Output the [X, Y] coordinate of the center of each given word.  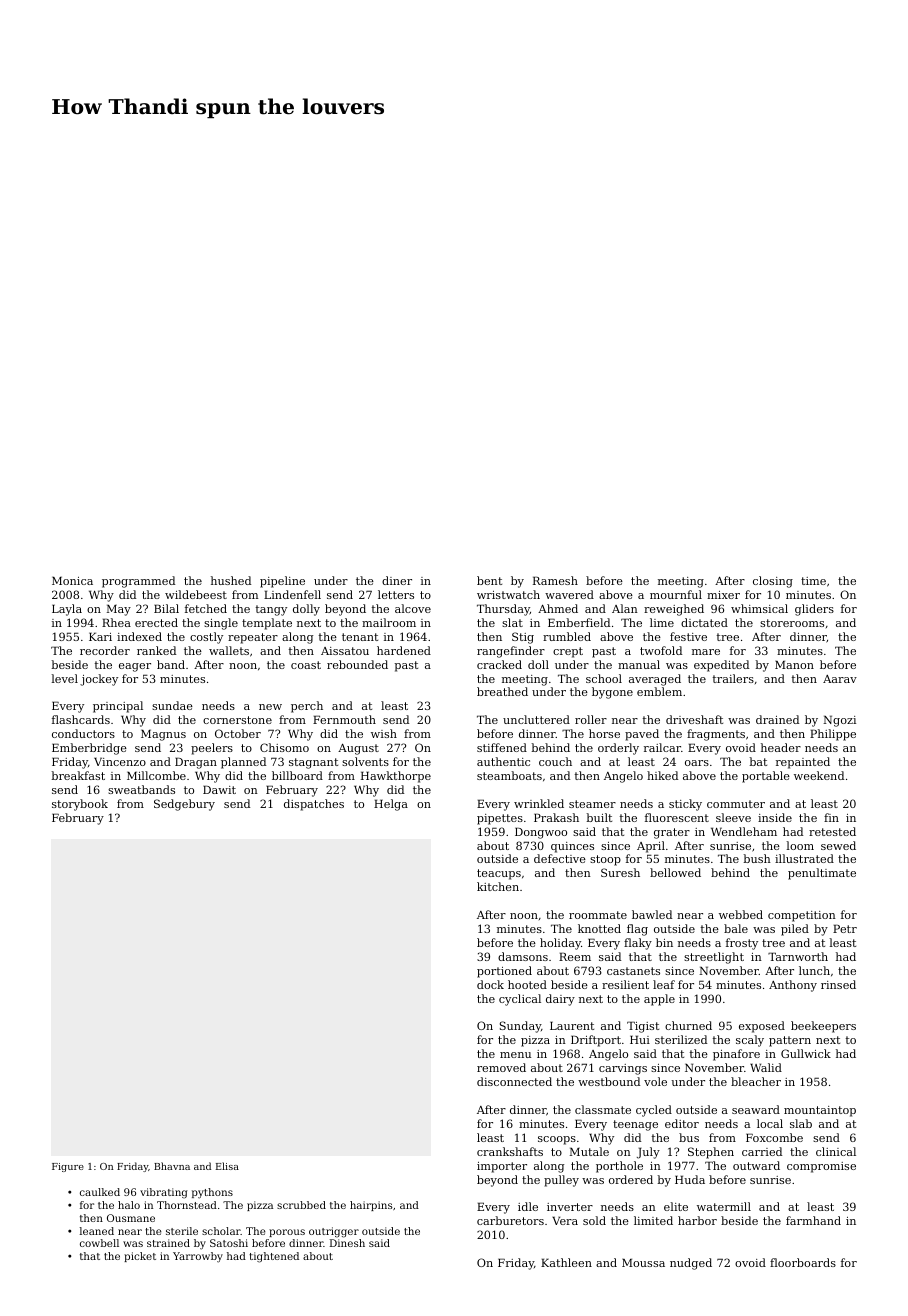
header [781, 747]
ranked [156, 650]
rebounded [357, 664]
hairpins [371, 1206]
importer [502, 1167]
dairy [560, 1000]
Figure [68, 1167]
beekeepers [823, 1027]
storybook [80, 805]
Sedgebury [184, 805]
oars [697, 763]
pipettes [500, 819]
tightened [274, 1257]
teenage [635, 1125]
